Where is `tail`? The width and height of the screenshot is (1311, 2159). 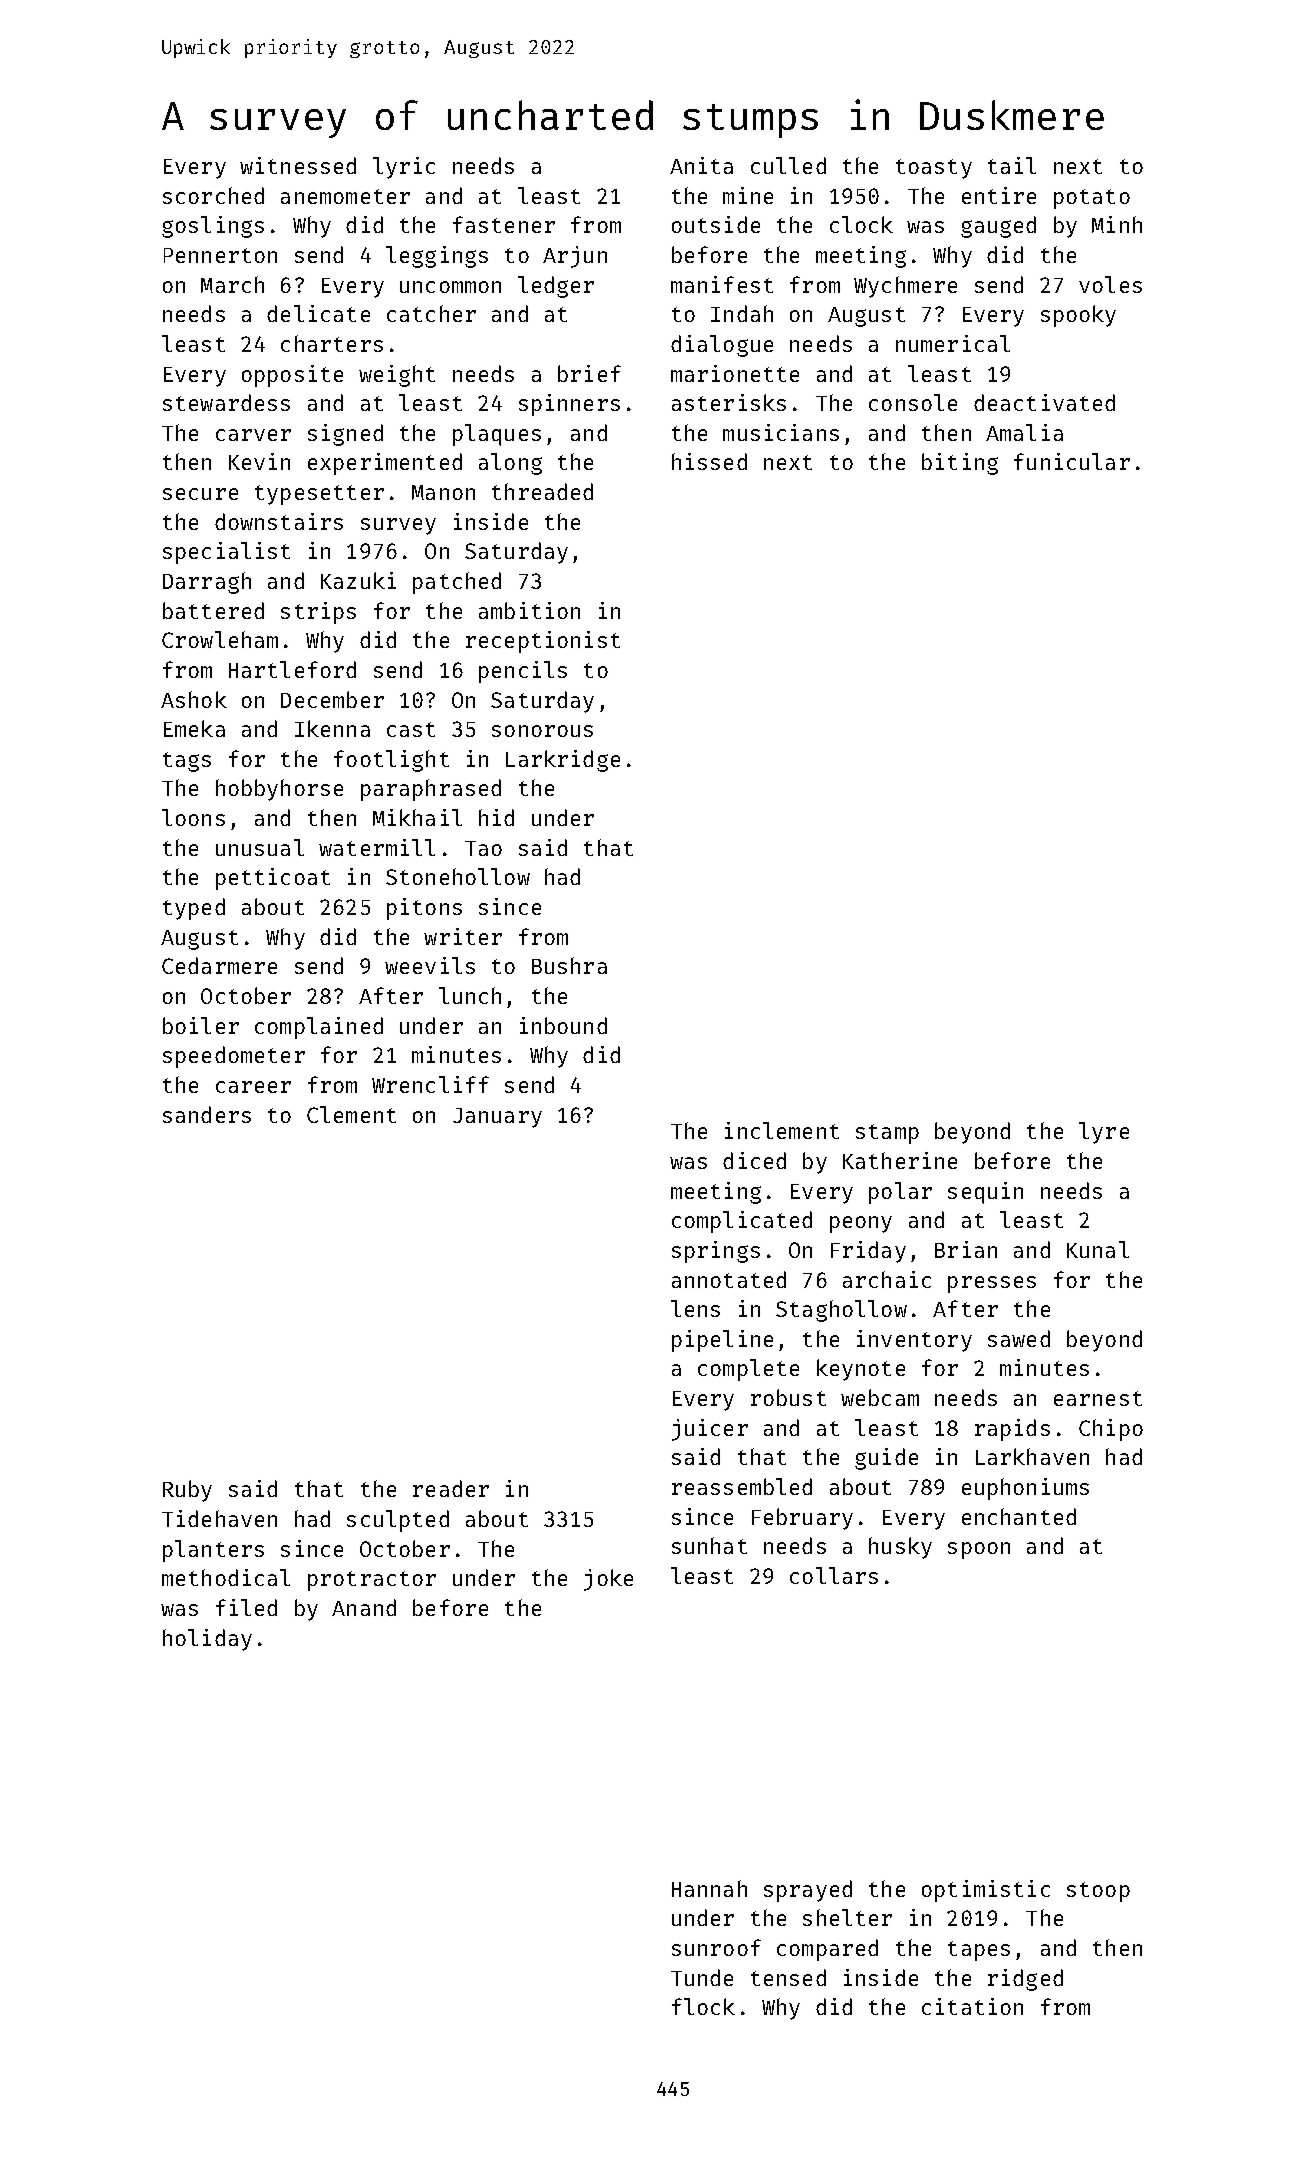
tail is located at coordinates (1012, 165).
